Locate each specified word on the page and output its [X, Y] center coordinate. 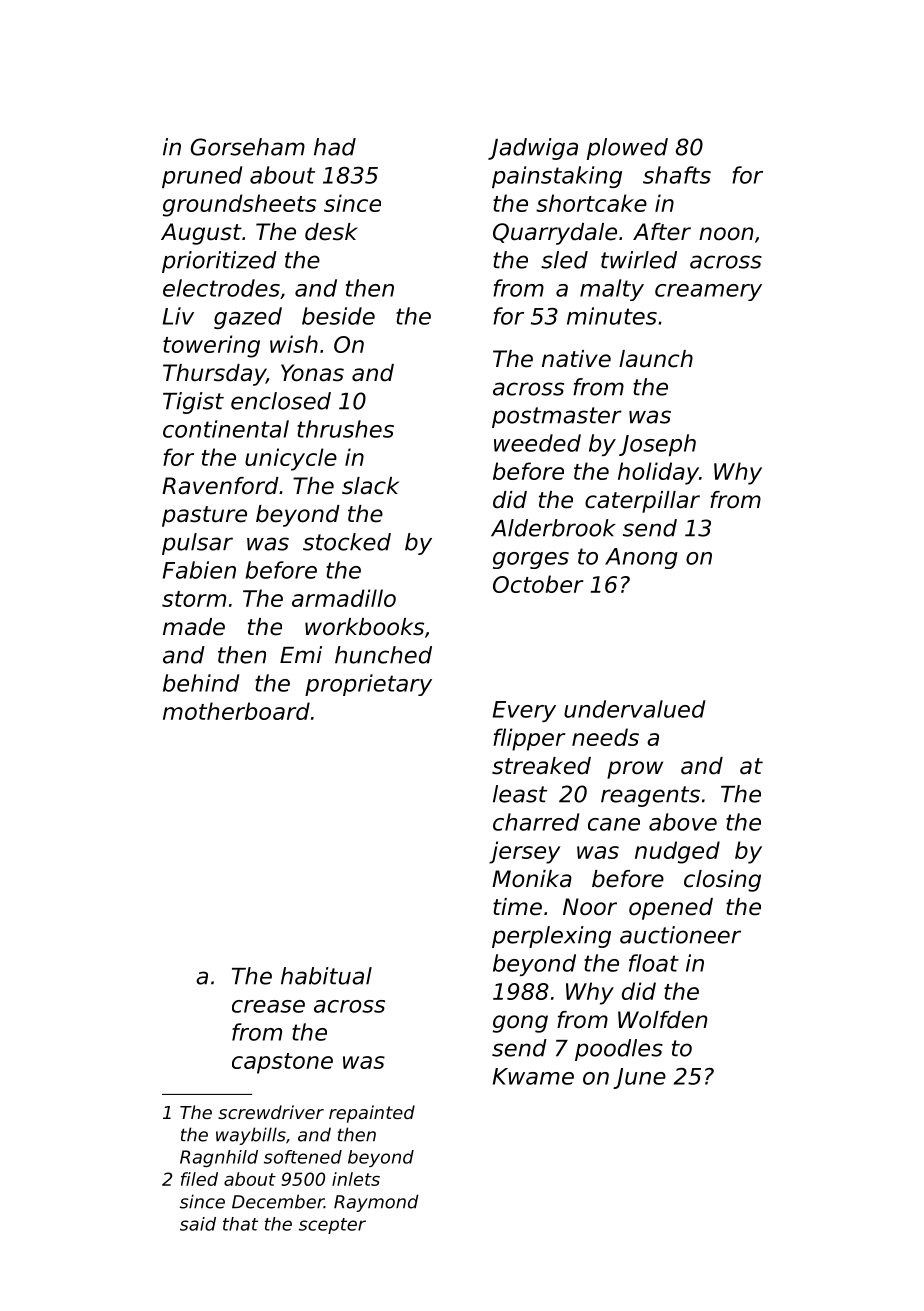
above [683, 822]
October [538, 584]
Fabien [199, 570]
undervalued [634, 709]
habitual [326, 976]
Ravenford [220, 486]
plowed [627, 149]
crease [268, 1006]
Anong [641, 558]
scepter [332, 1226]
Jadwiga [533, 149]
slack [370, 486]
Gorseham [248, 147]
